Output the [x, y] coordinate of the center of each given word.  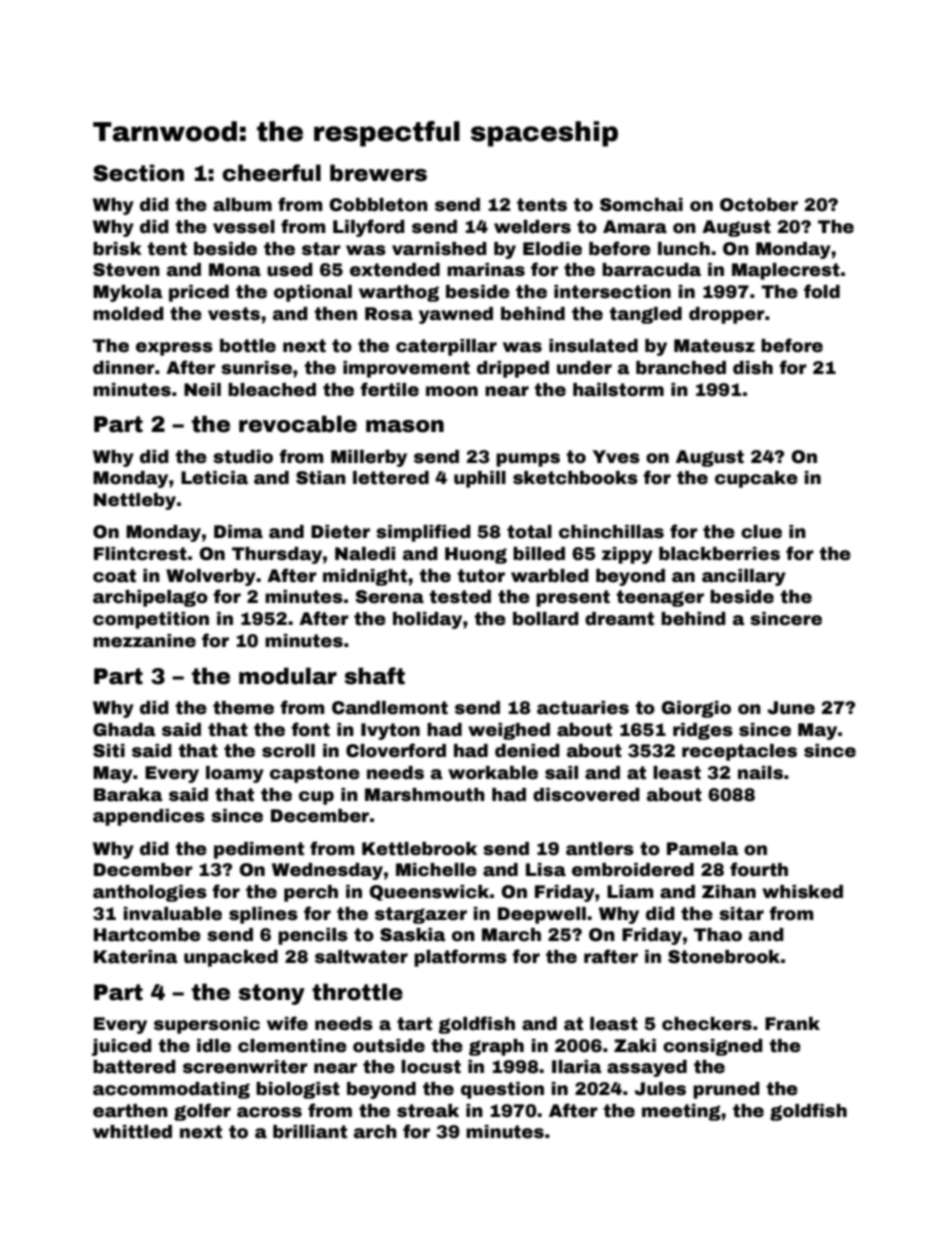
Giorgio [696, 709]
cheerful [271, 173]
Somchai [641, 205]
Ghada [124, 730]
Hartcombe [147, 935]
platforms [460, 958]
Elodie [552, 249]
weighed [509, 731]
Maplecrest [786, 271]
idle [214, 1046]
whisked [802, 892]
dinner [124, 368]
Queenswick [429, 893]
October [759, 205]
